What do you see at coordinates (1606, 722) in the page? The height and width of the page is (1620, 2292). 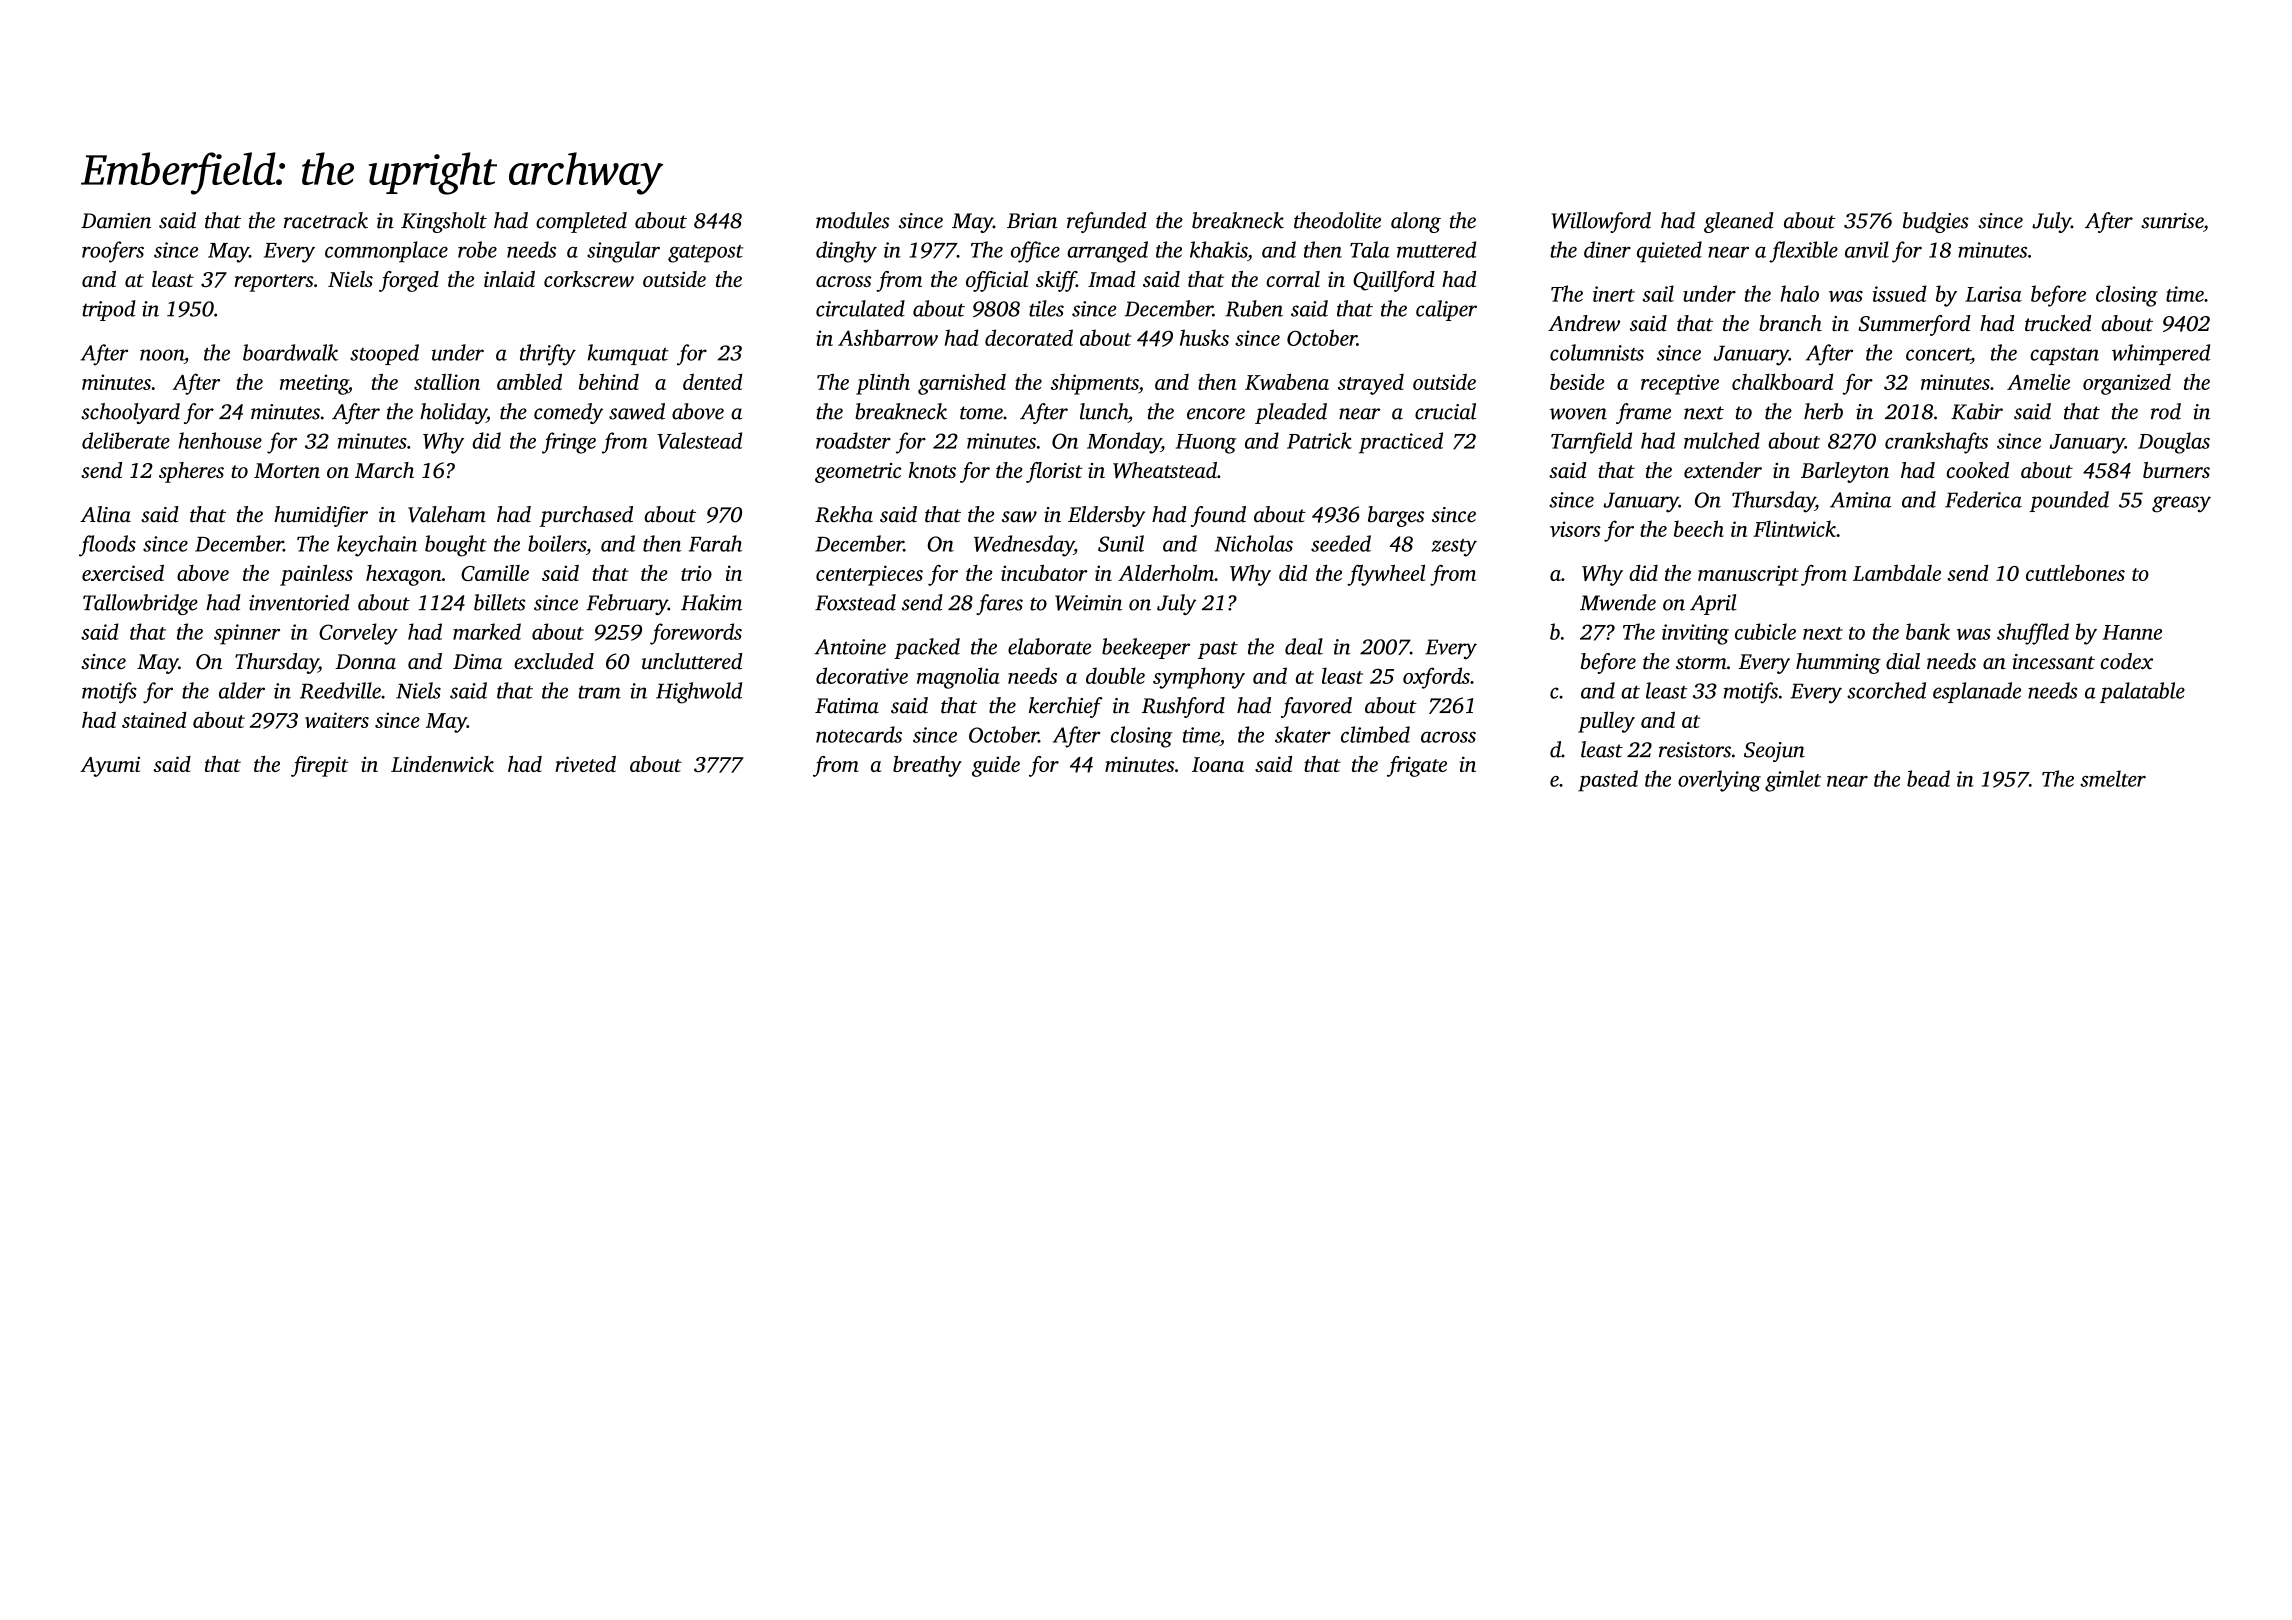 I see `pulley` at bounding box center [1606, 722].
